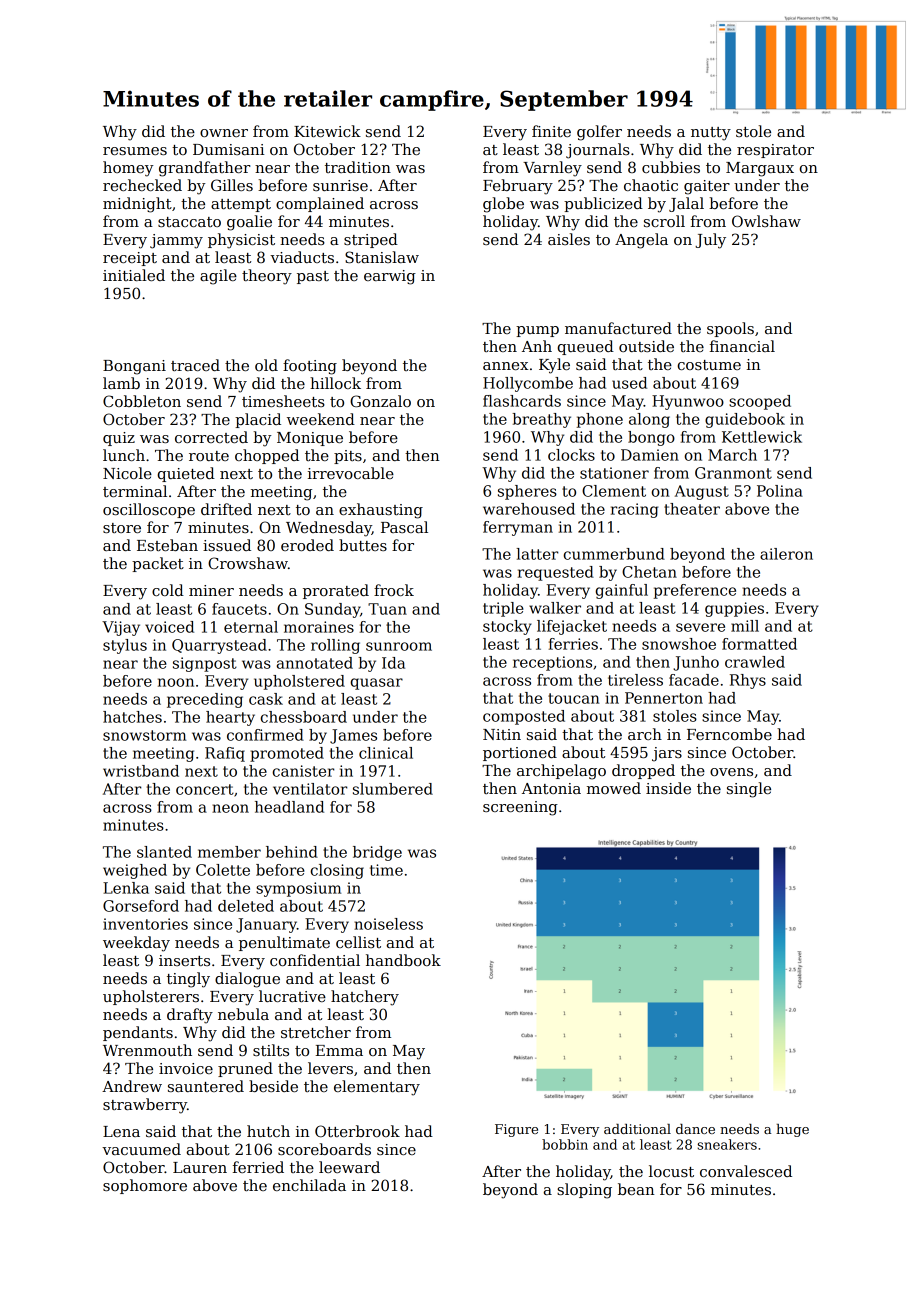  What do you see at coordinates (134, 275) in the document?
I see `initialed` at bounding box center [134, 275].
